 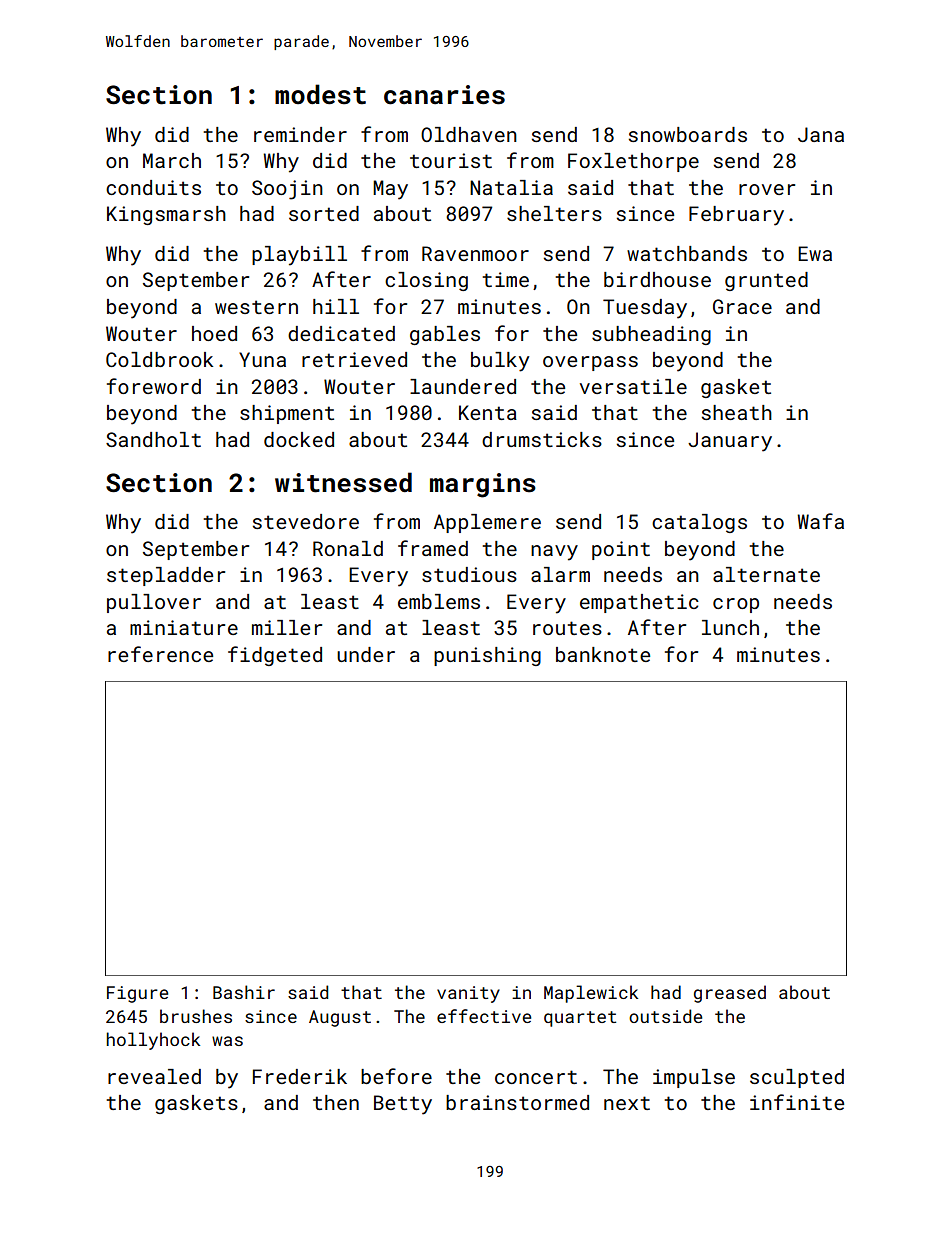 What do you see at coordinates (821, 134) in the screenshot?
I see `Jana` at bounding box center [821, 134].
